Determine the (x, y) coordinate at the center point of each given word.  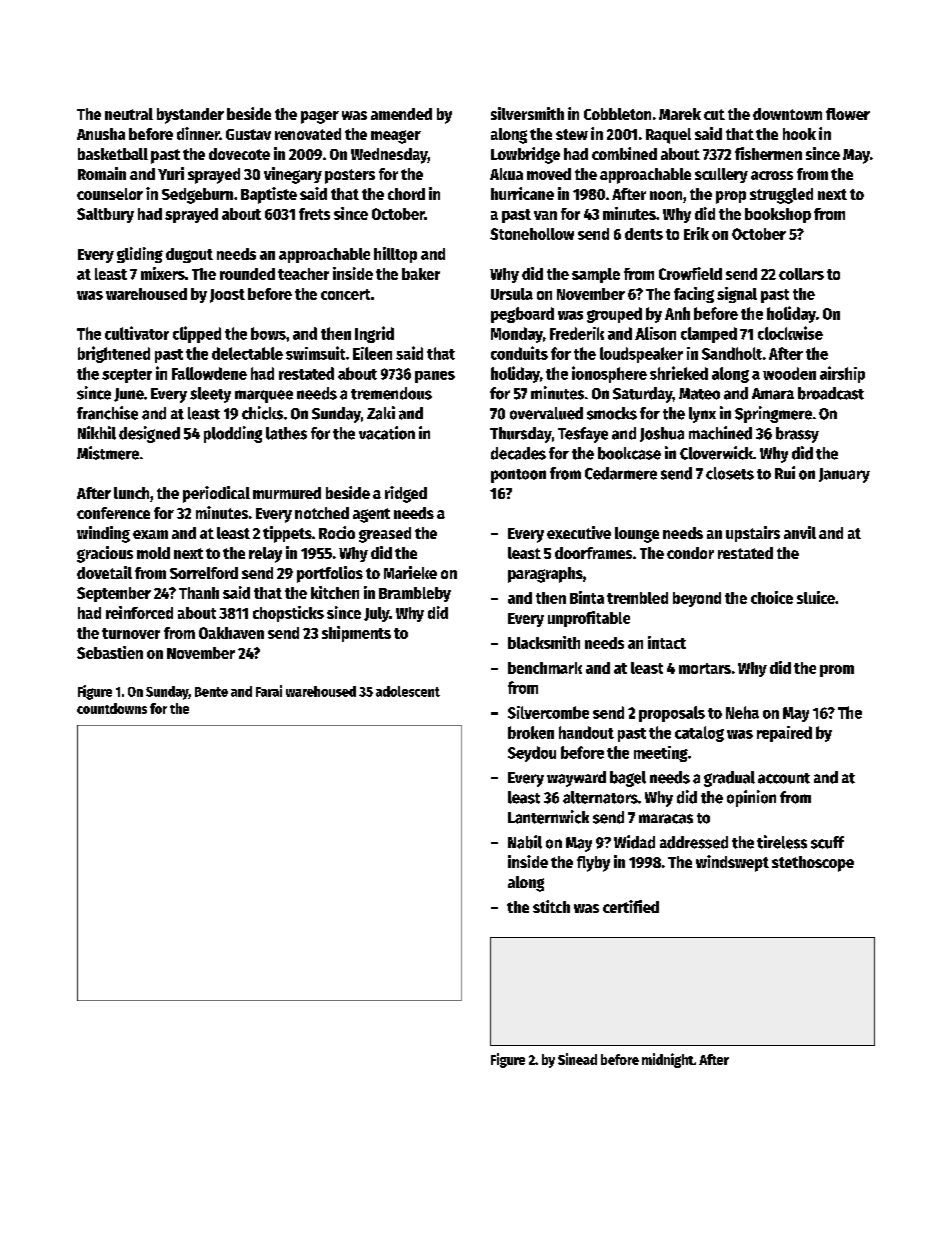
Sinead (577, 1059)
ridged (406, 494)
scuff (827, 842)
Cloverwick (716, 453)
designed (149, 434)
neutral (129, 114)
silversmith (527, 113)
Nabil (525, 842)
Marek (680, 114)
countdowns (112, 708)
